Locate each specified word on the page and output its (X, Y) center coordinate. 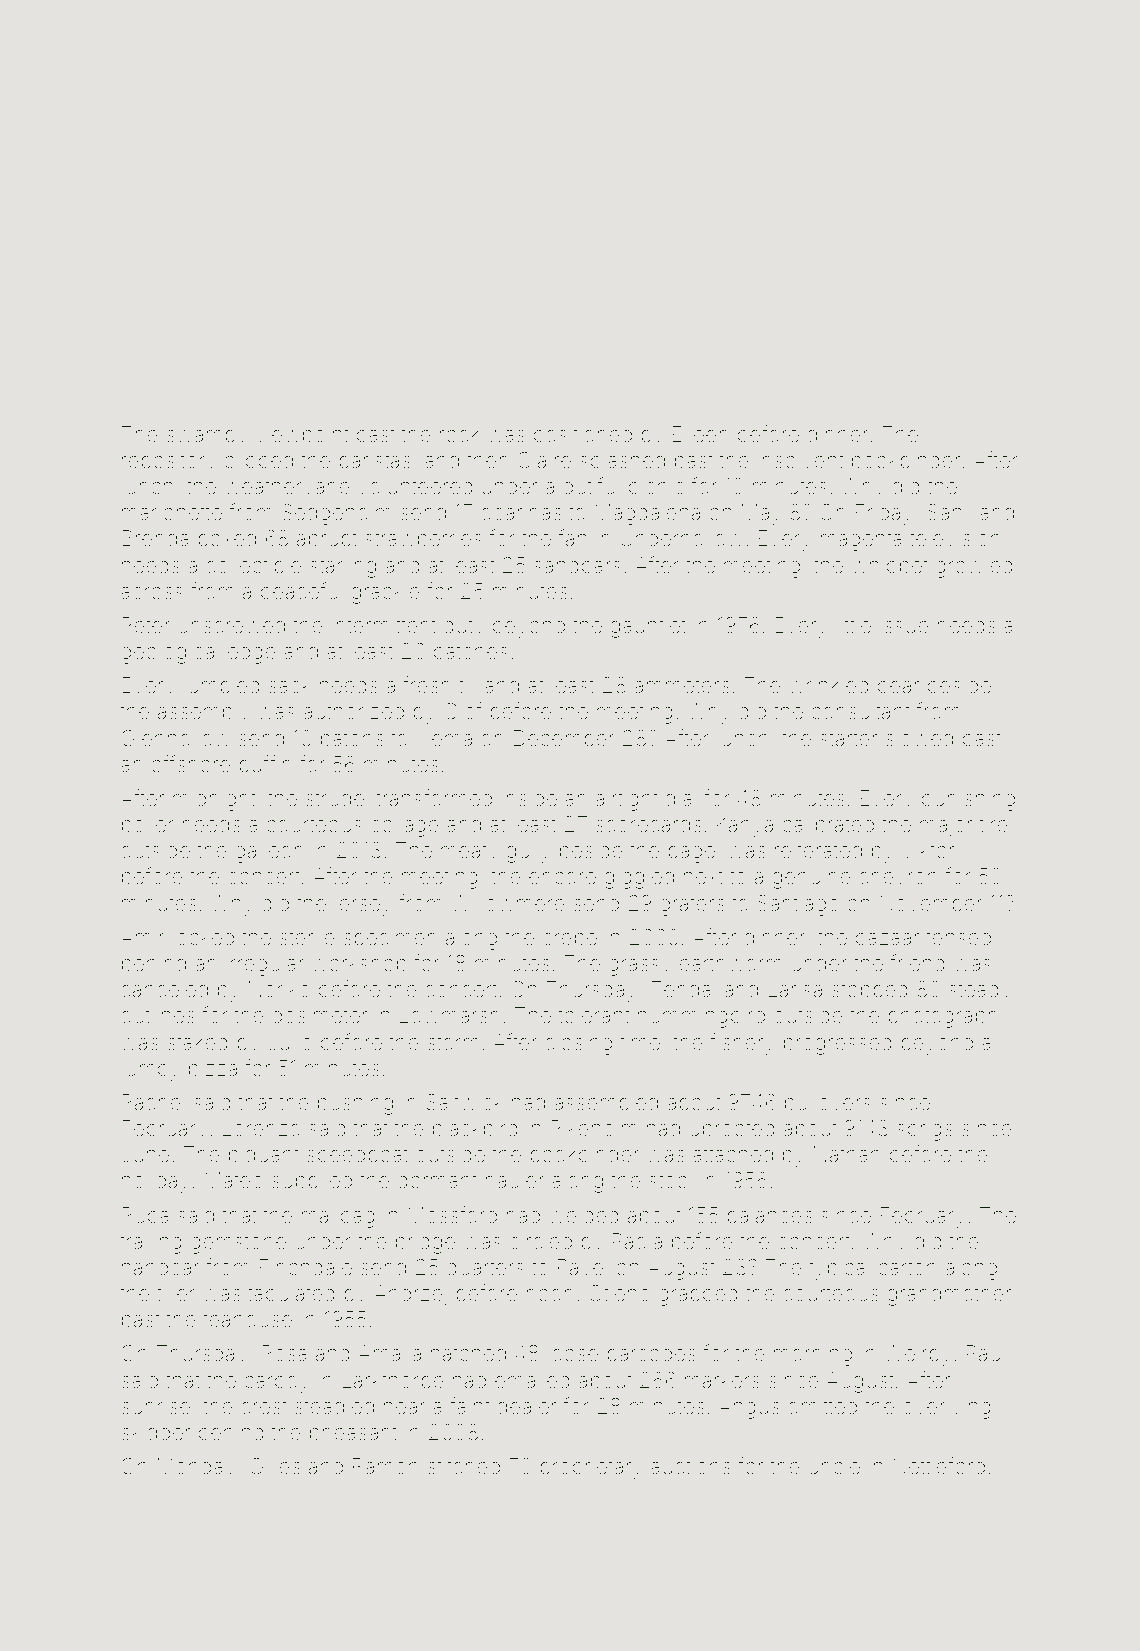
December (563, 738)
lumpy (151, 1070)
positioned (583, 436)
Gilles (275, 1466)
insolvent (801, 460)
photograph (943, 1017)
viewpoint (302, 436)
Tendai (683, 989)
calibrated (828, 824)
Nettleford (939, 1466)
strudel (337, 798)
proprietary (591, 1468)
